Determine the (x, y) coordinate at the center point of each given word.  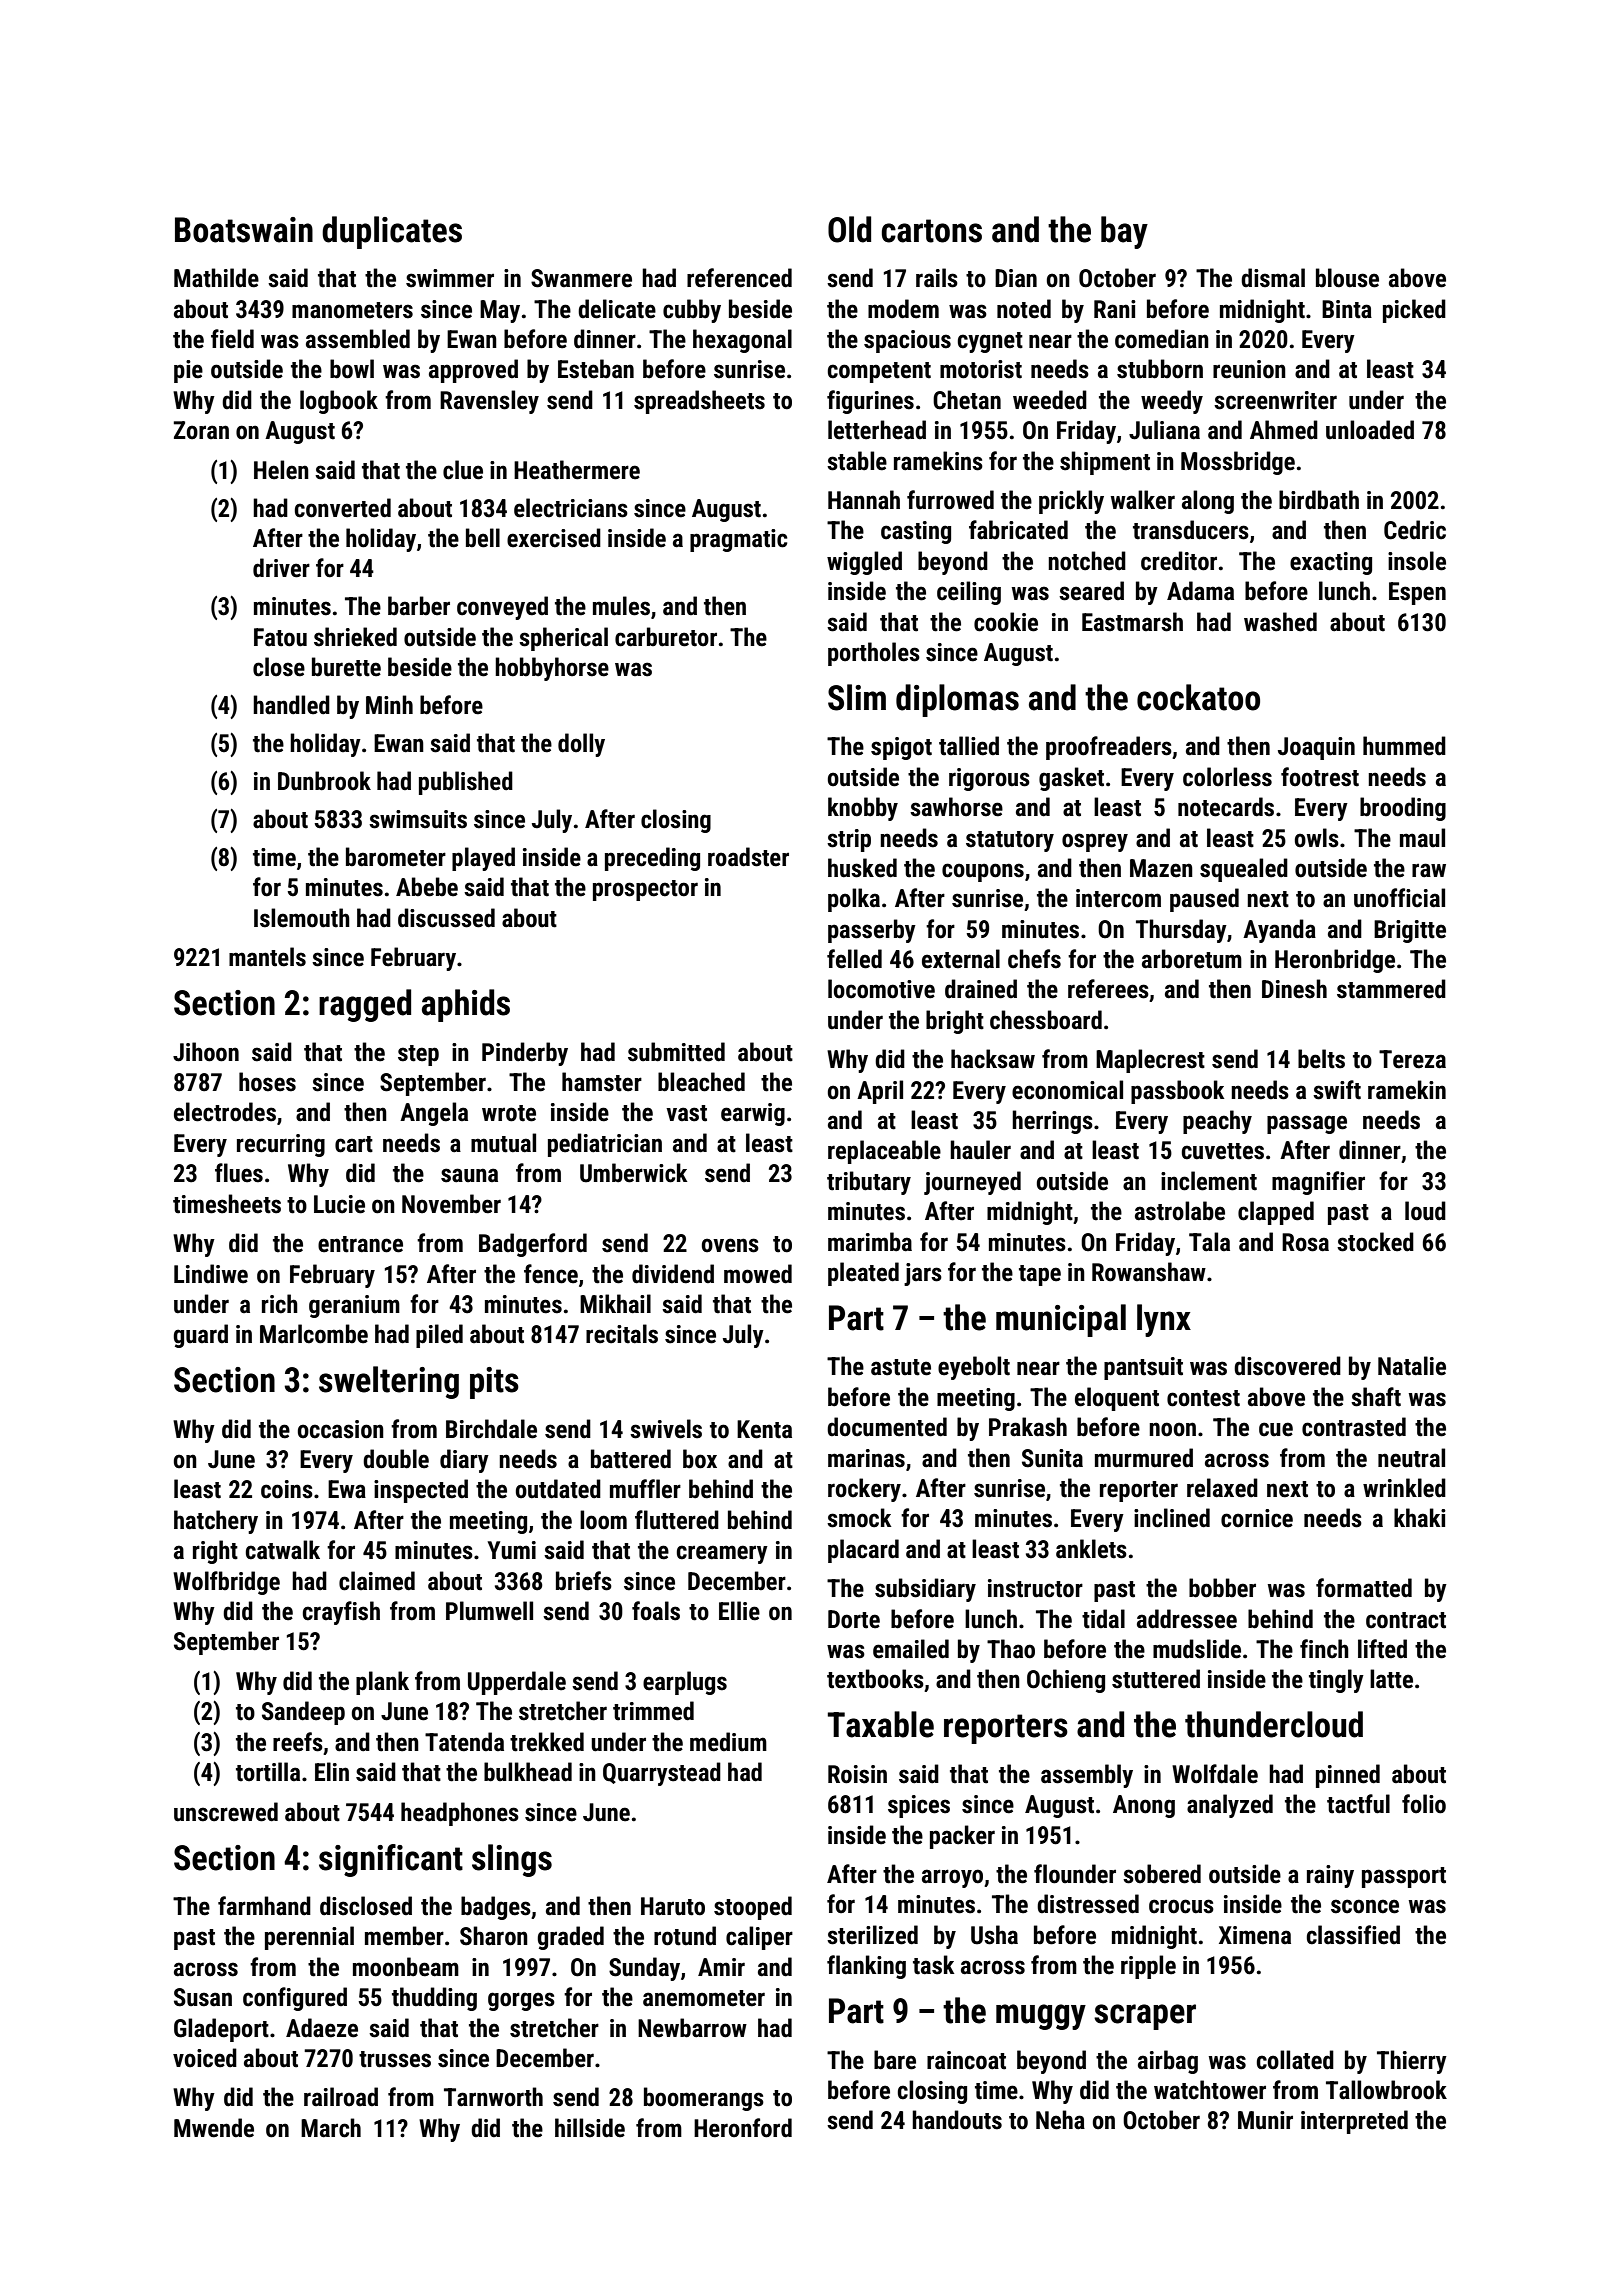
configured (295, 1999)
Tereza (1412, 1059)
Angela (434, 1114)
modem (903, 309)
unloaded (1370, 430)
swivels (666, 1429)
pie (188, 371)
